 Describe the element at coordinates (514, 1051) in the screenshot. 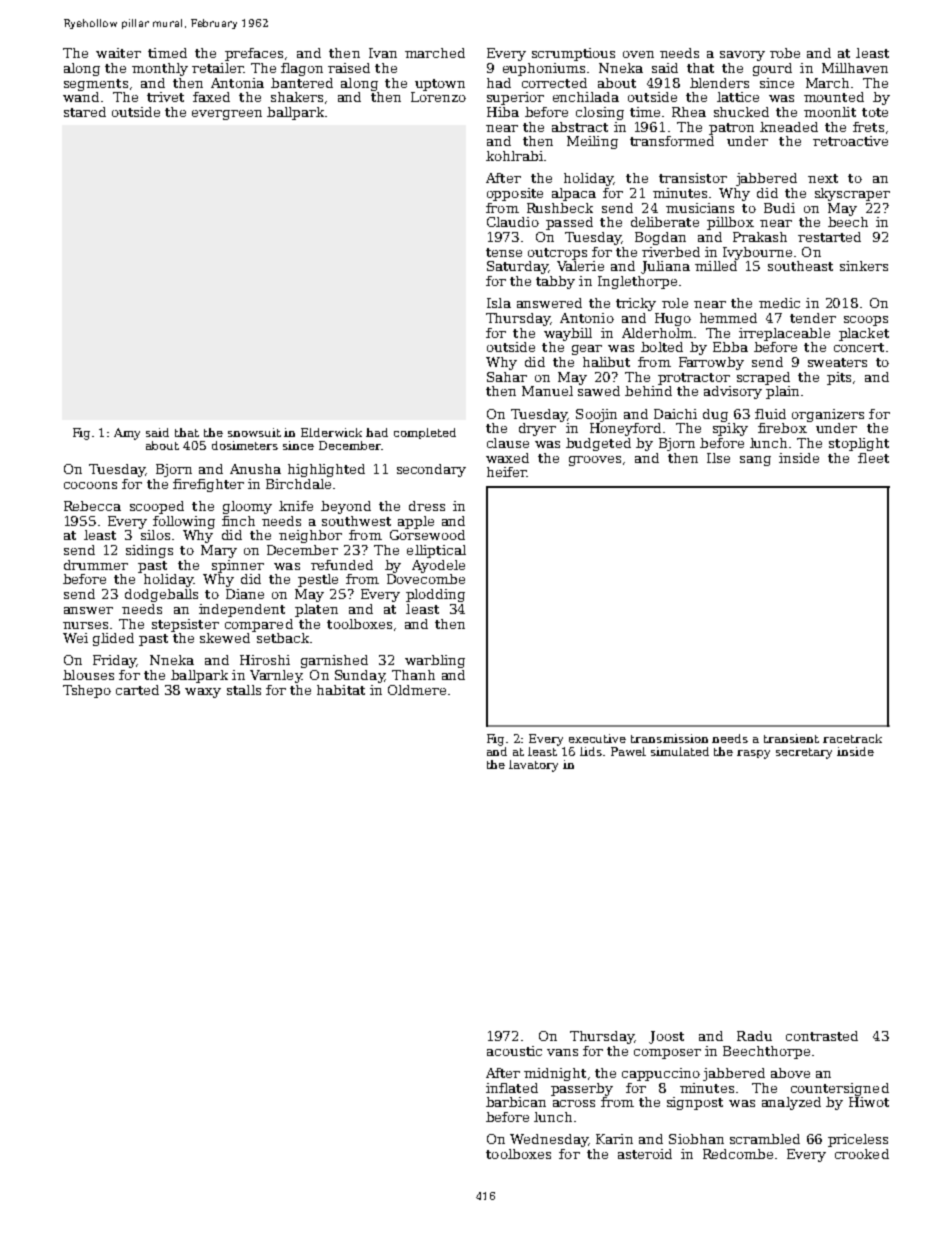

I see `acoustic` at that location.
